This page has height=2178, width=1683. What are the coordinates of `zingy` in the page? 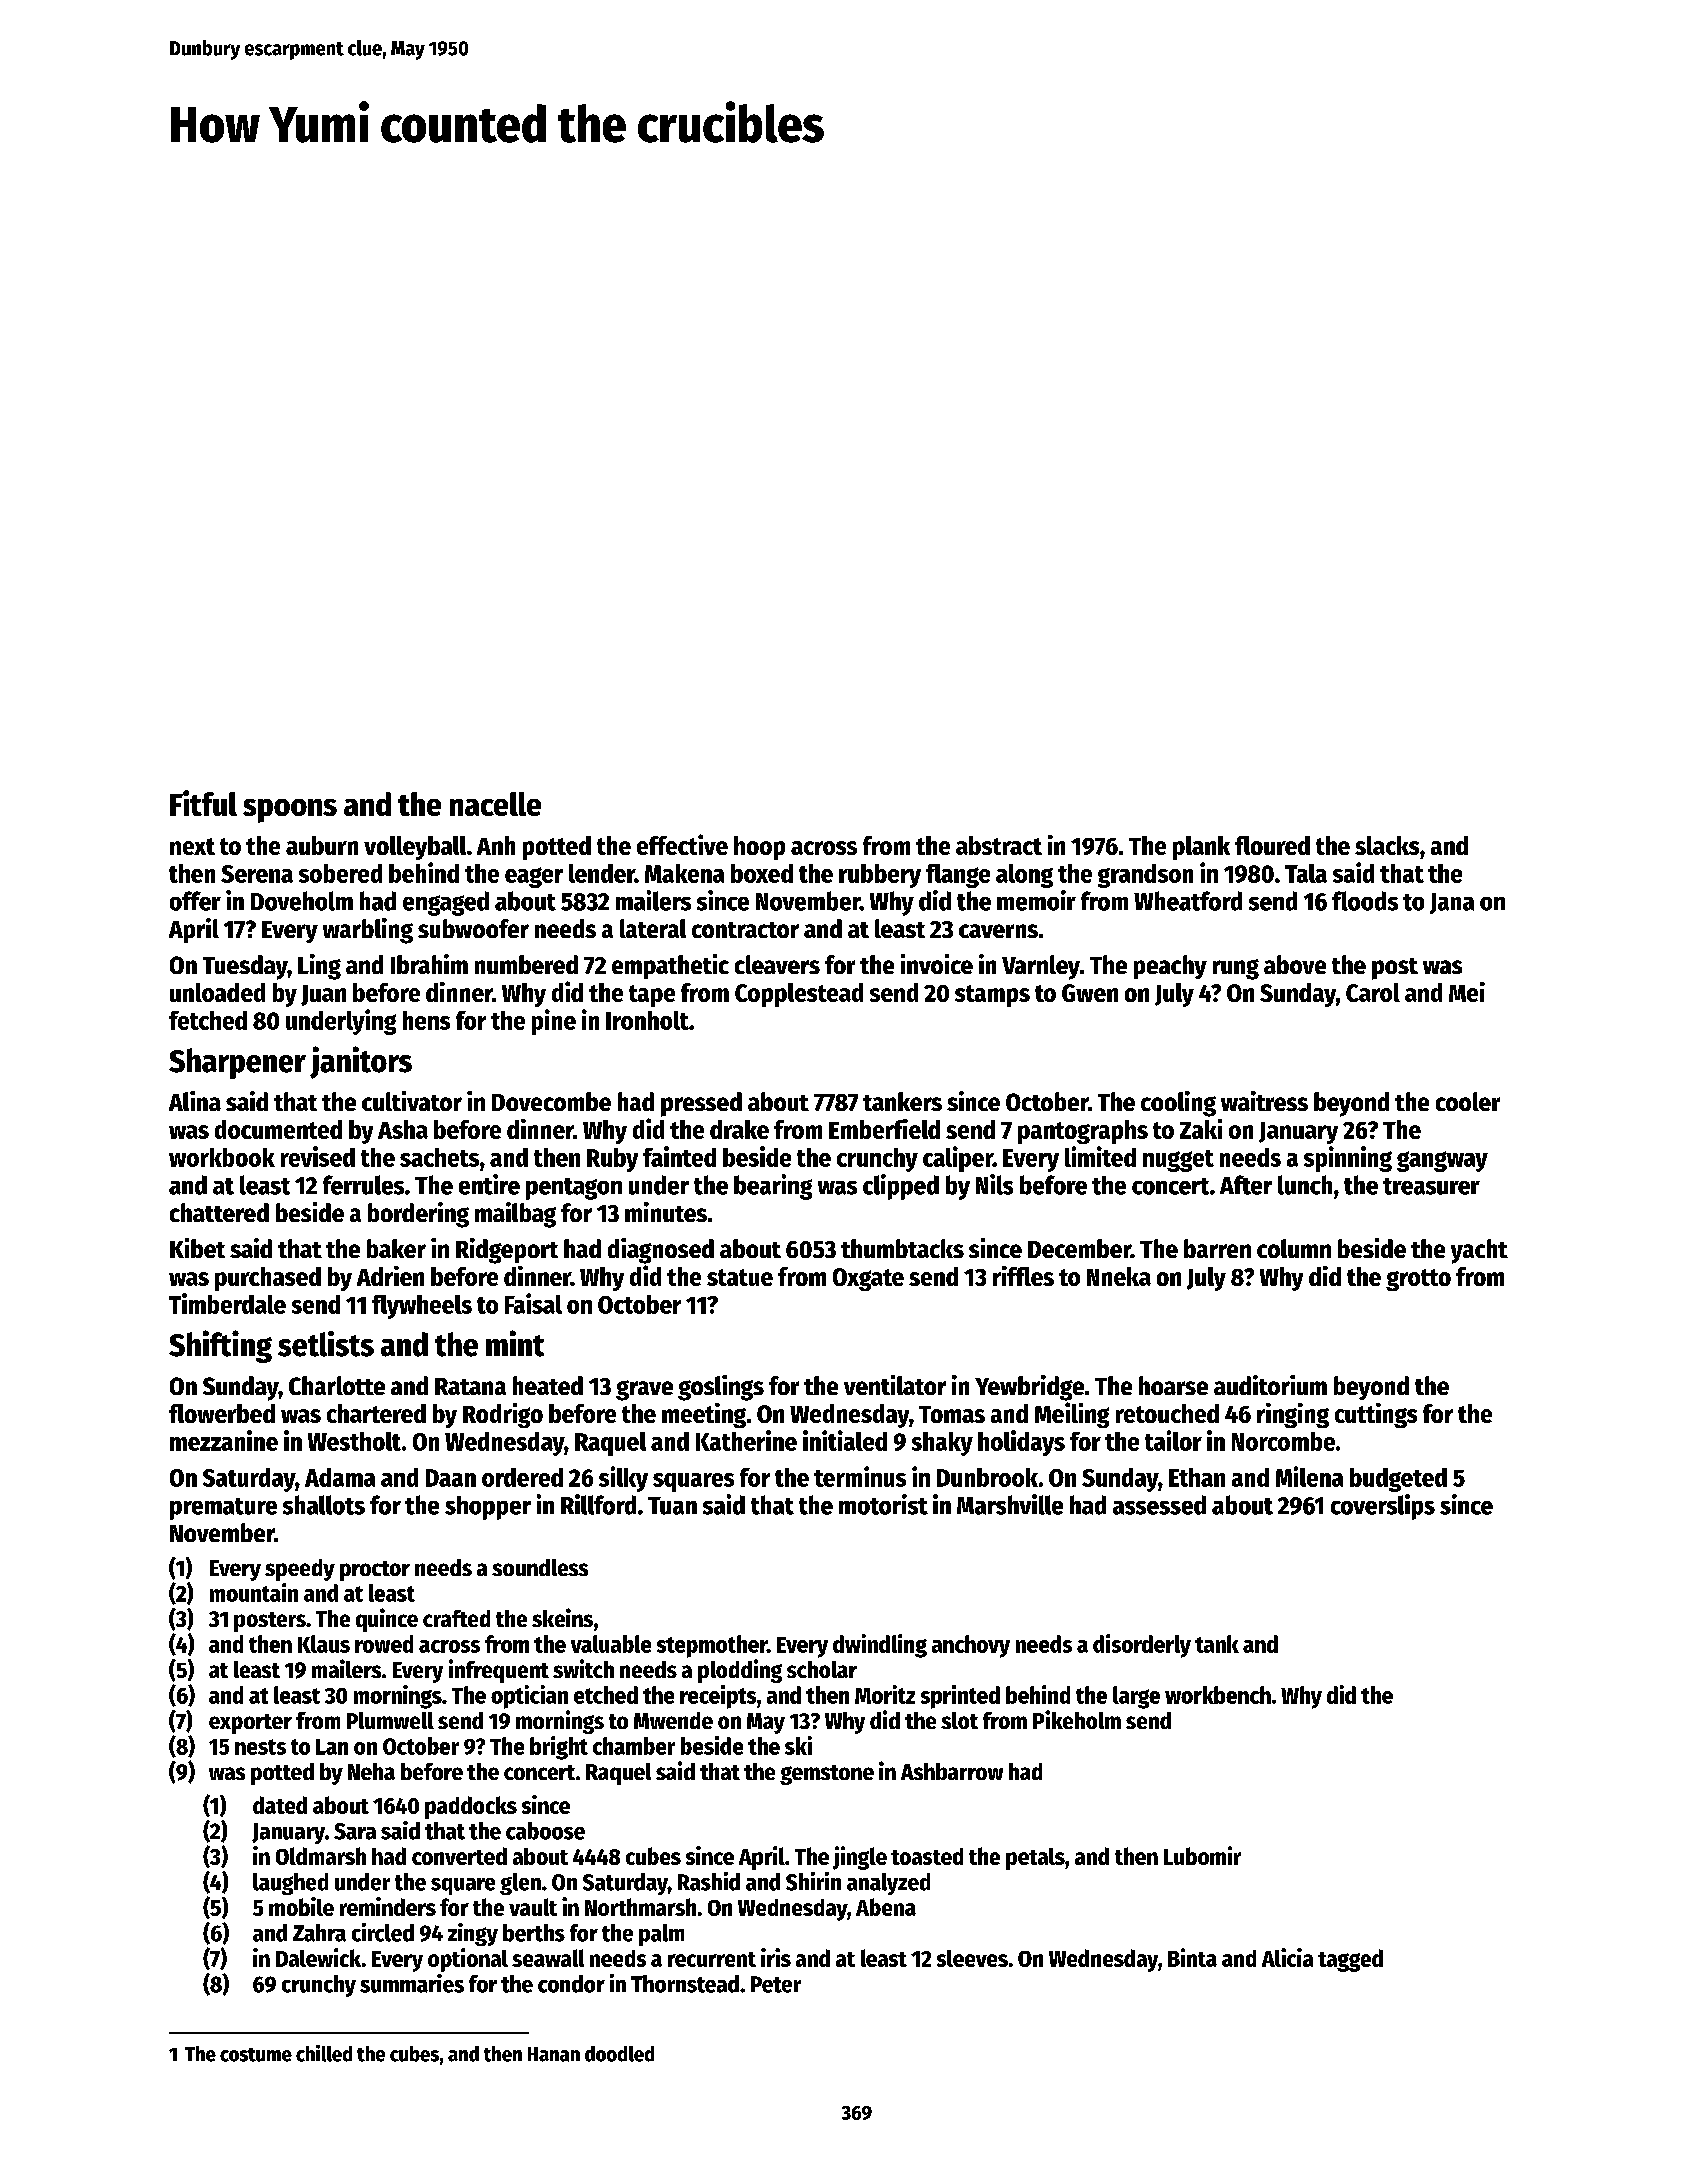 It's located at (473, 1934).
